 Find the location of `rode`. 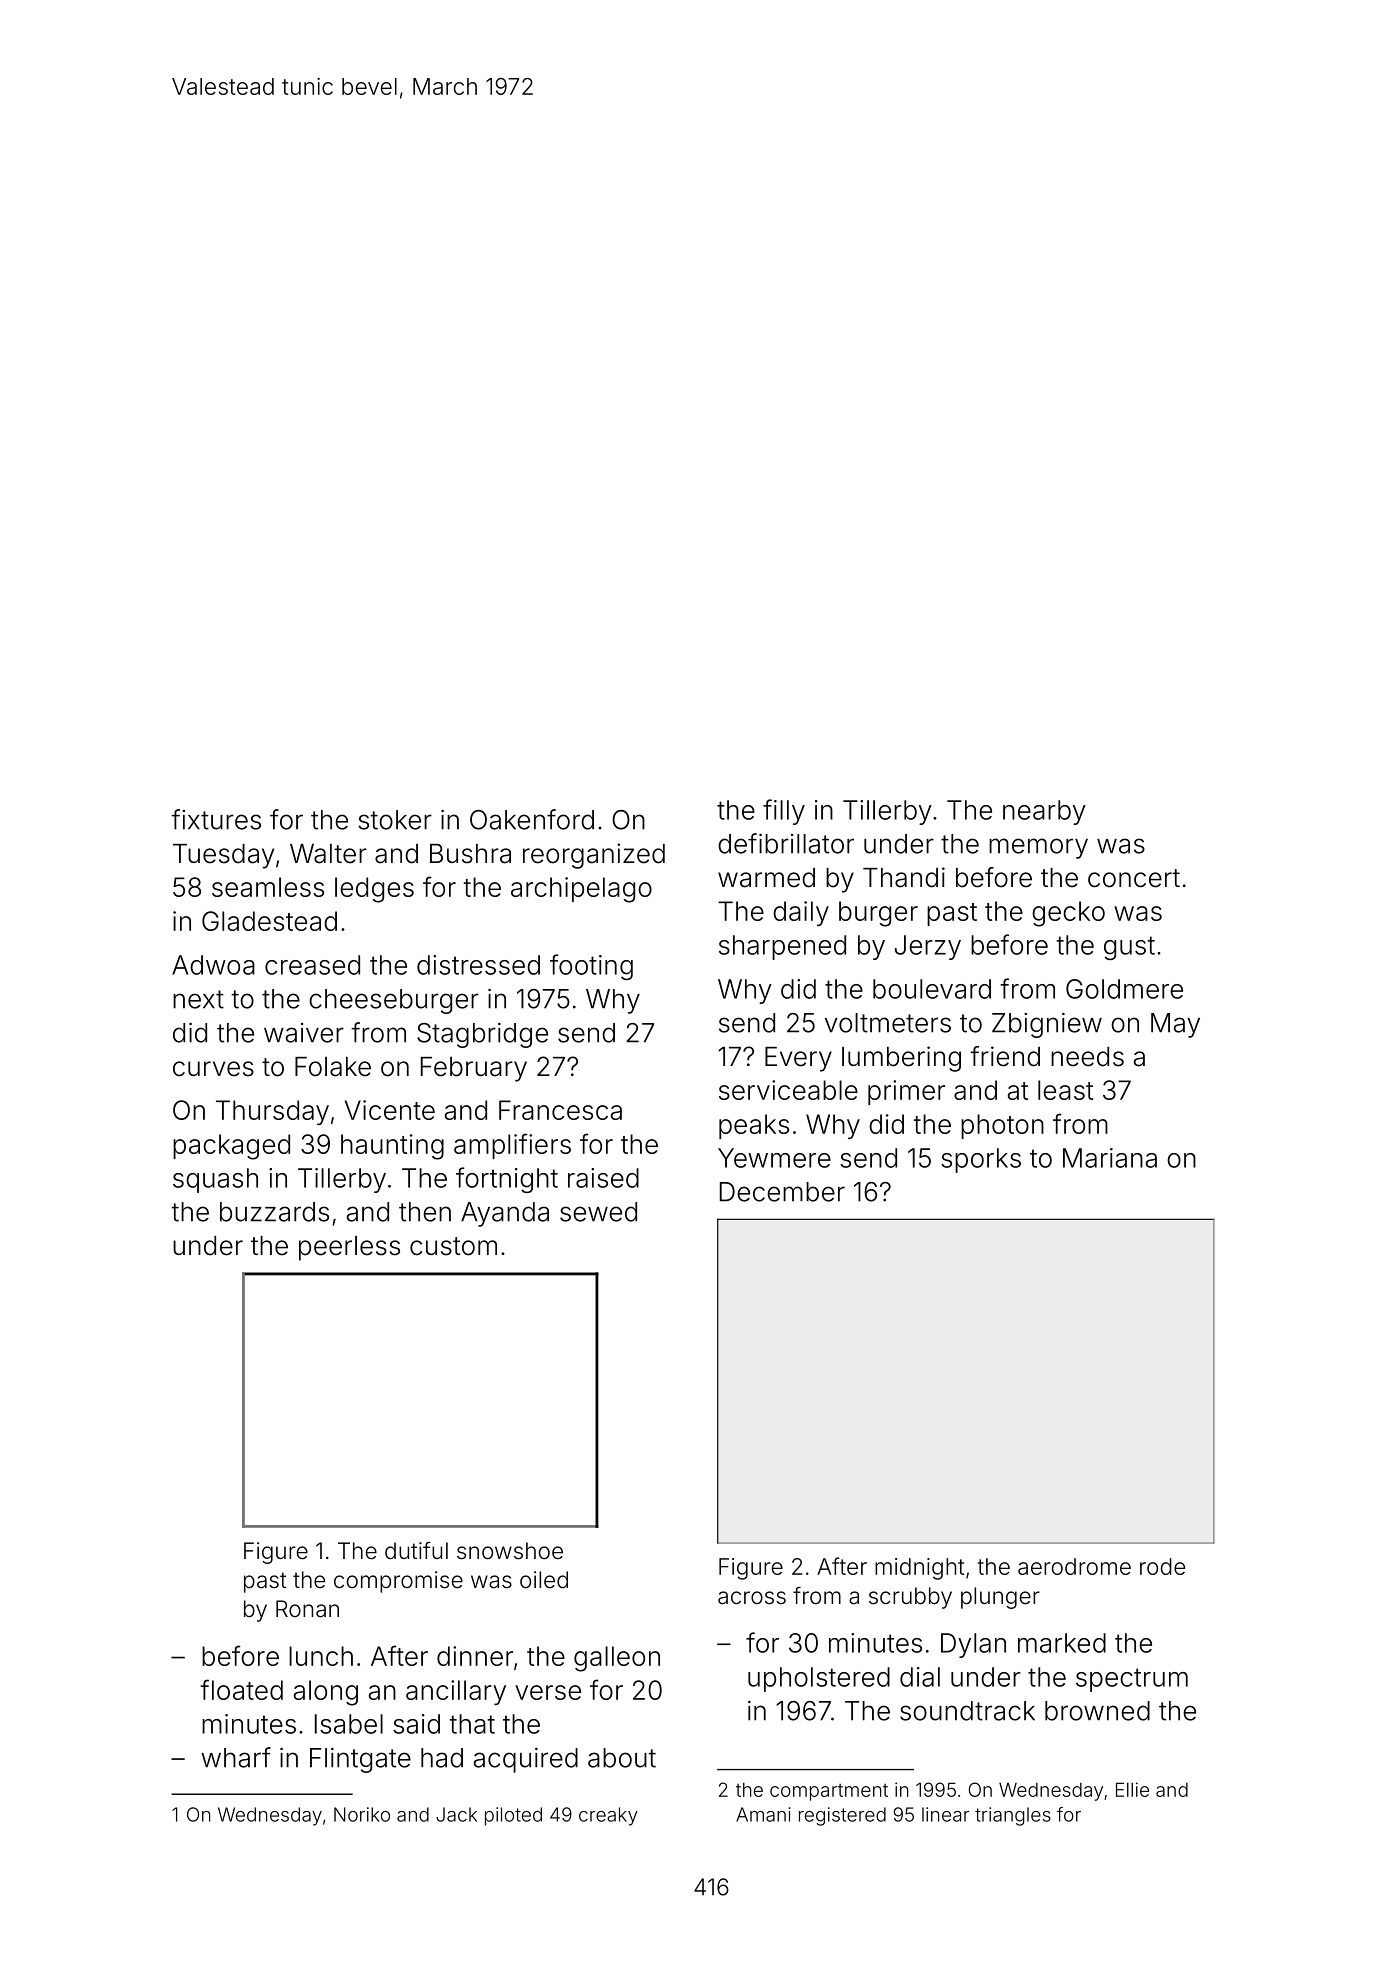

rode is located at coordinates (1162, 1566).
